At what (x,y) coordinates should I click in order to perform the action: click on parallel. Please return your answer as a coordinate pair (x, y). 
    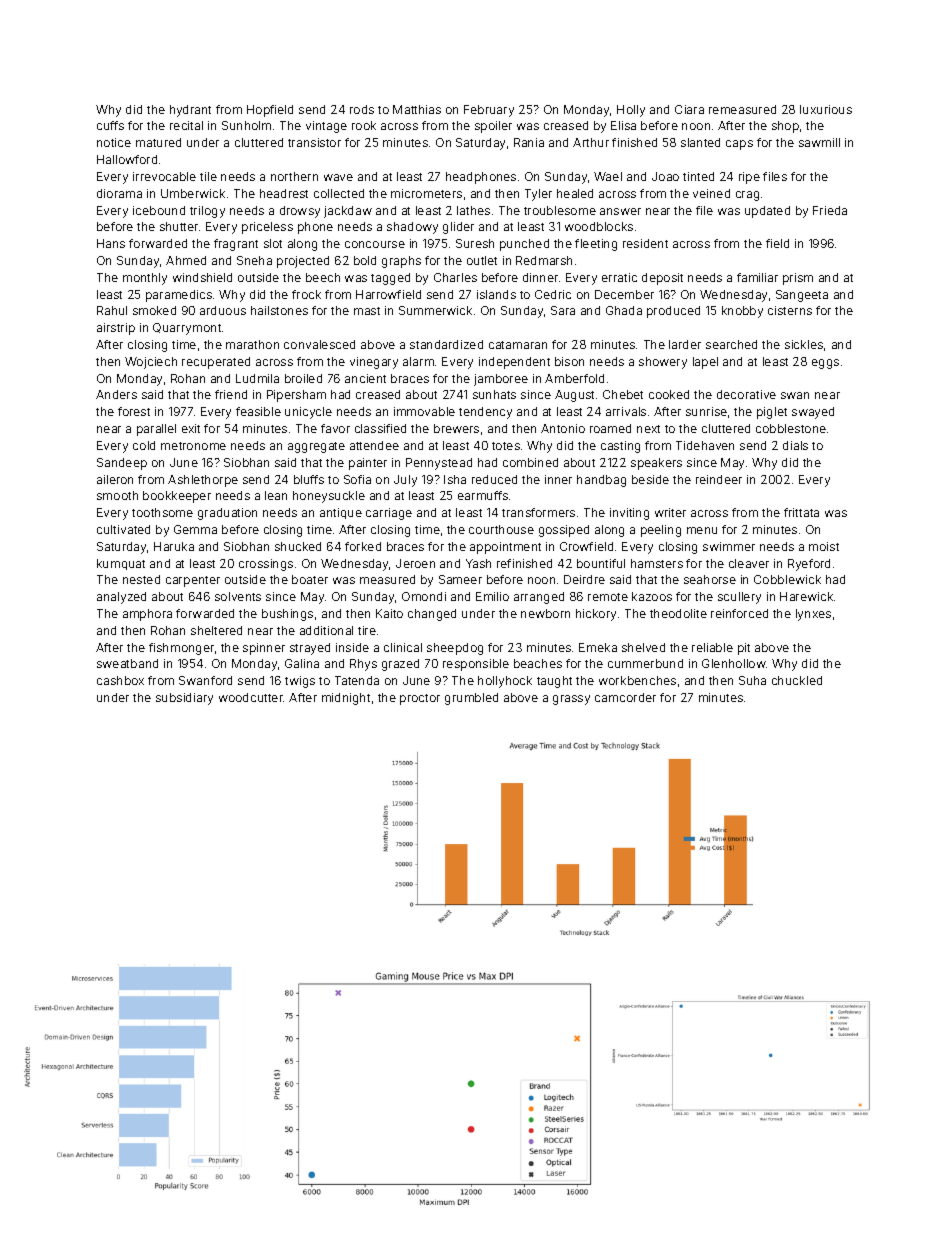
    Looking at the image, I should click on (156, 430).
